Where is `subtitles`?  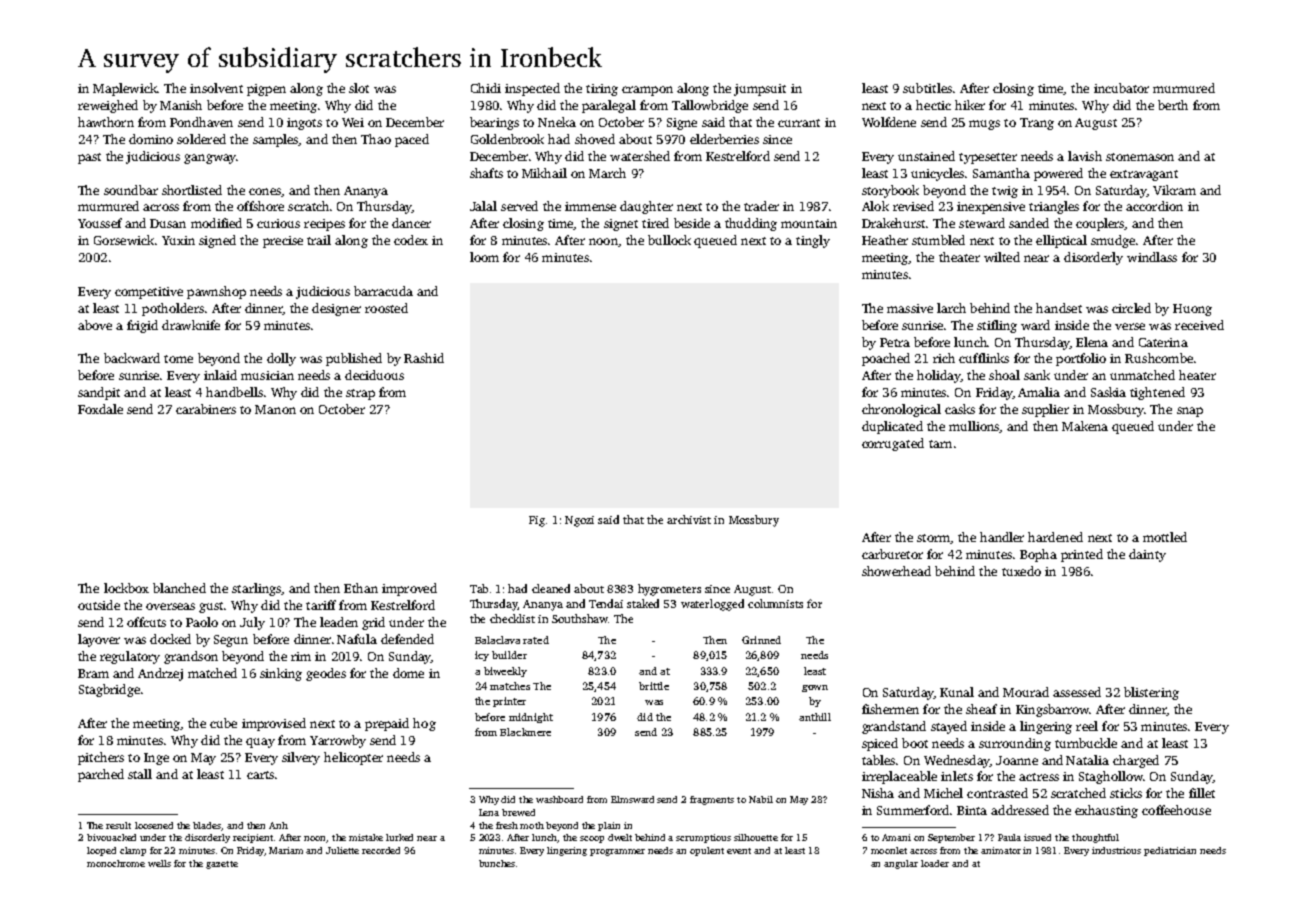
subtitles is located at coordinates (927, 88).
